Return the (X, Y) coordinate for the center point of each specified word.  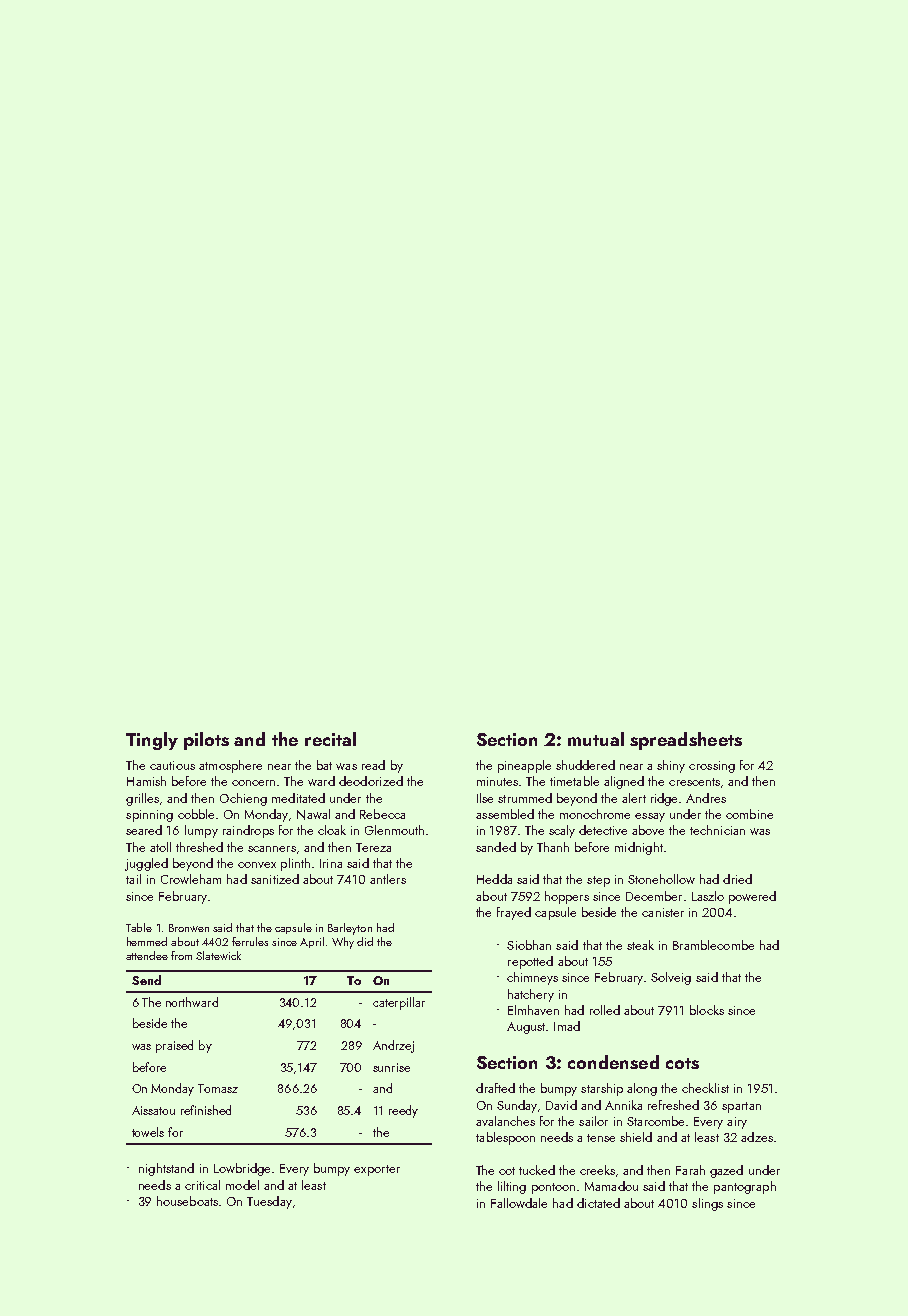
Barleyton (350, 929)
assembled (505, 814)
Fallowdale (519, 1203)
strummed (525, 798)
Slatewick (218, 955)
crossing (712, 767)
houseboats (187, 1201)
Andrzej (393, 1046)
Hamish (146, 781)
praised (174, 1046)
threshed (199, 847)
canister (663, 912)
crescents (694, 782)
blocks (707, 1010)
